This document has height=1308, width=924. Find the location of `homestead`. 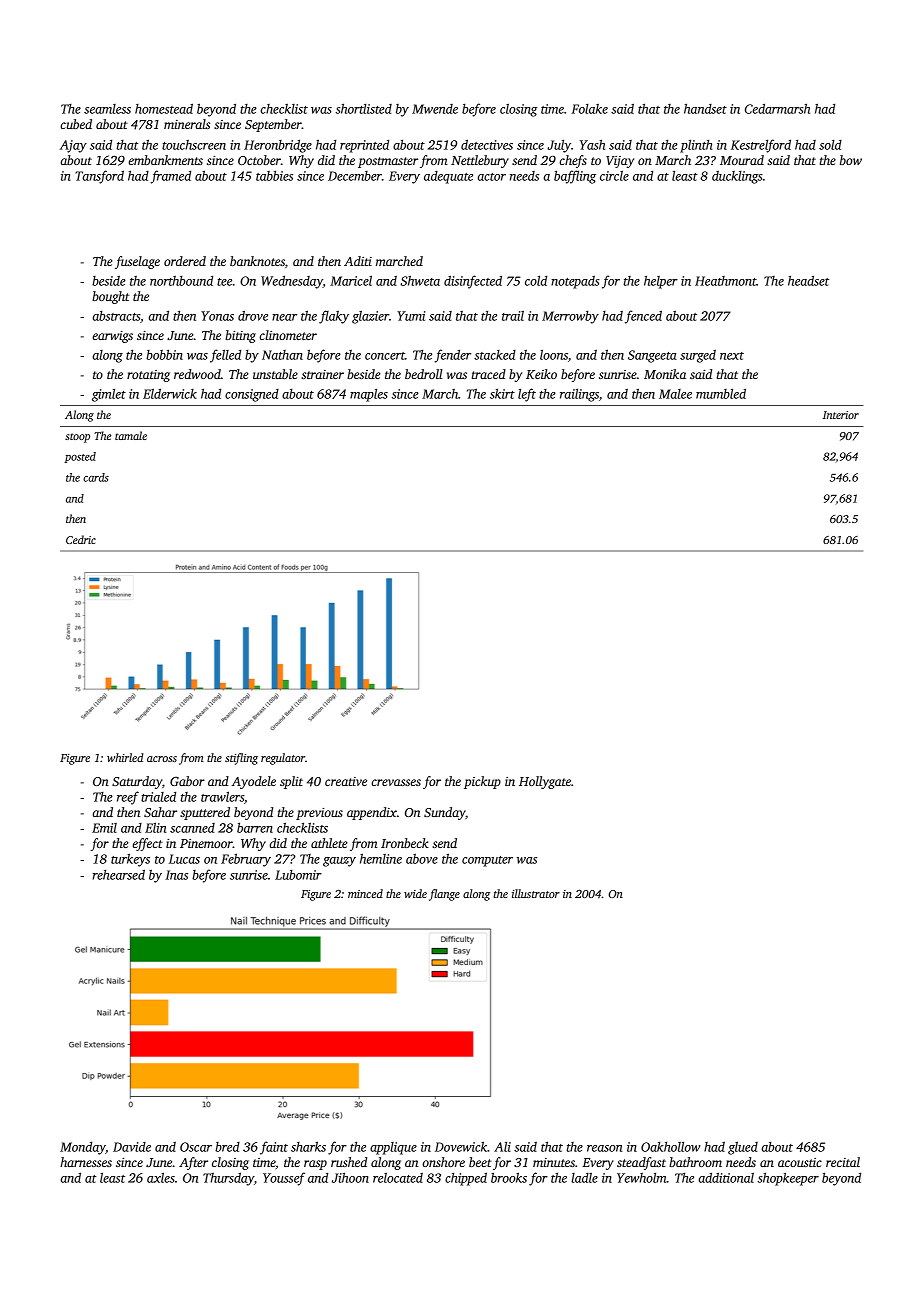

homestead is located at coordinates (164, 108).
